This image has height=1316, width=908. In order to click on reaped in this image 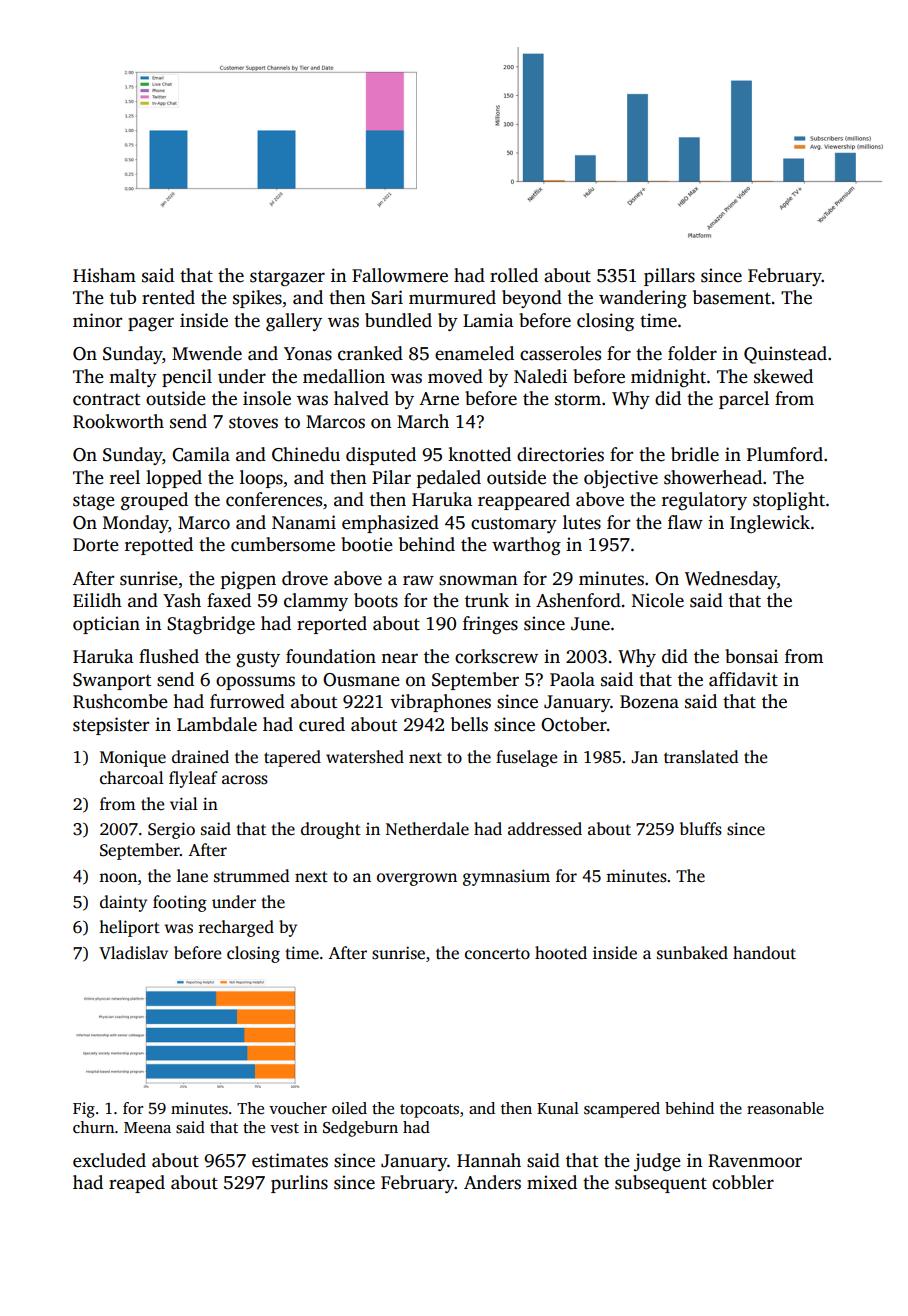, I will do `click(137, 1184)`.
